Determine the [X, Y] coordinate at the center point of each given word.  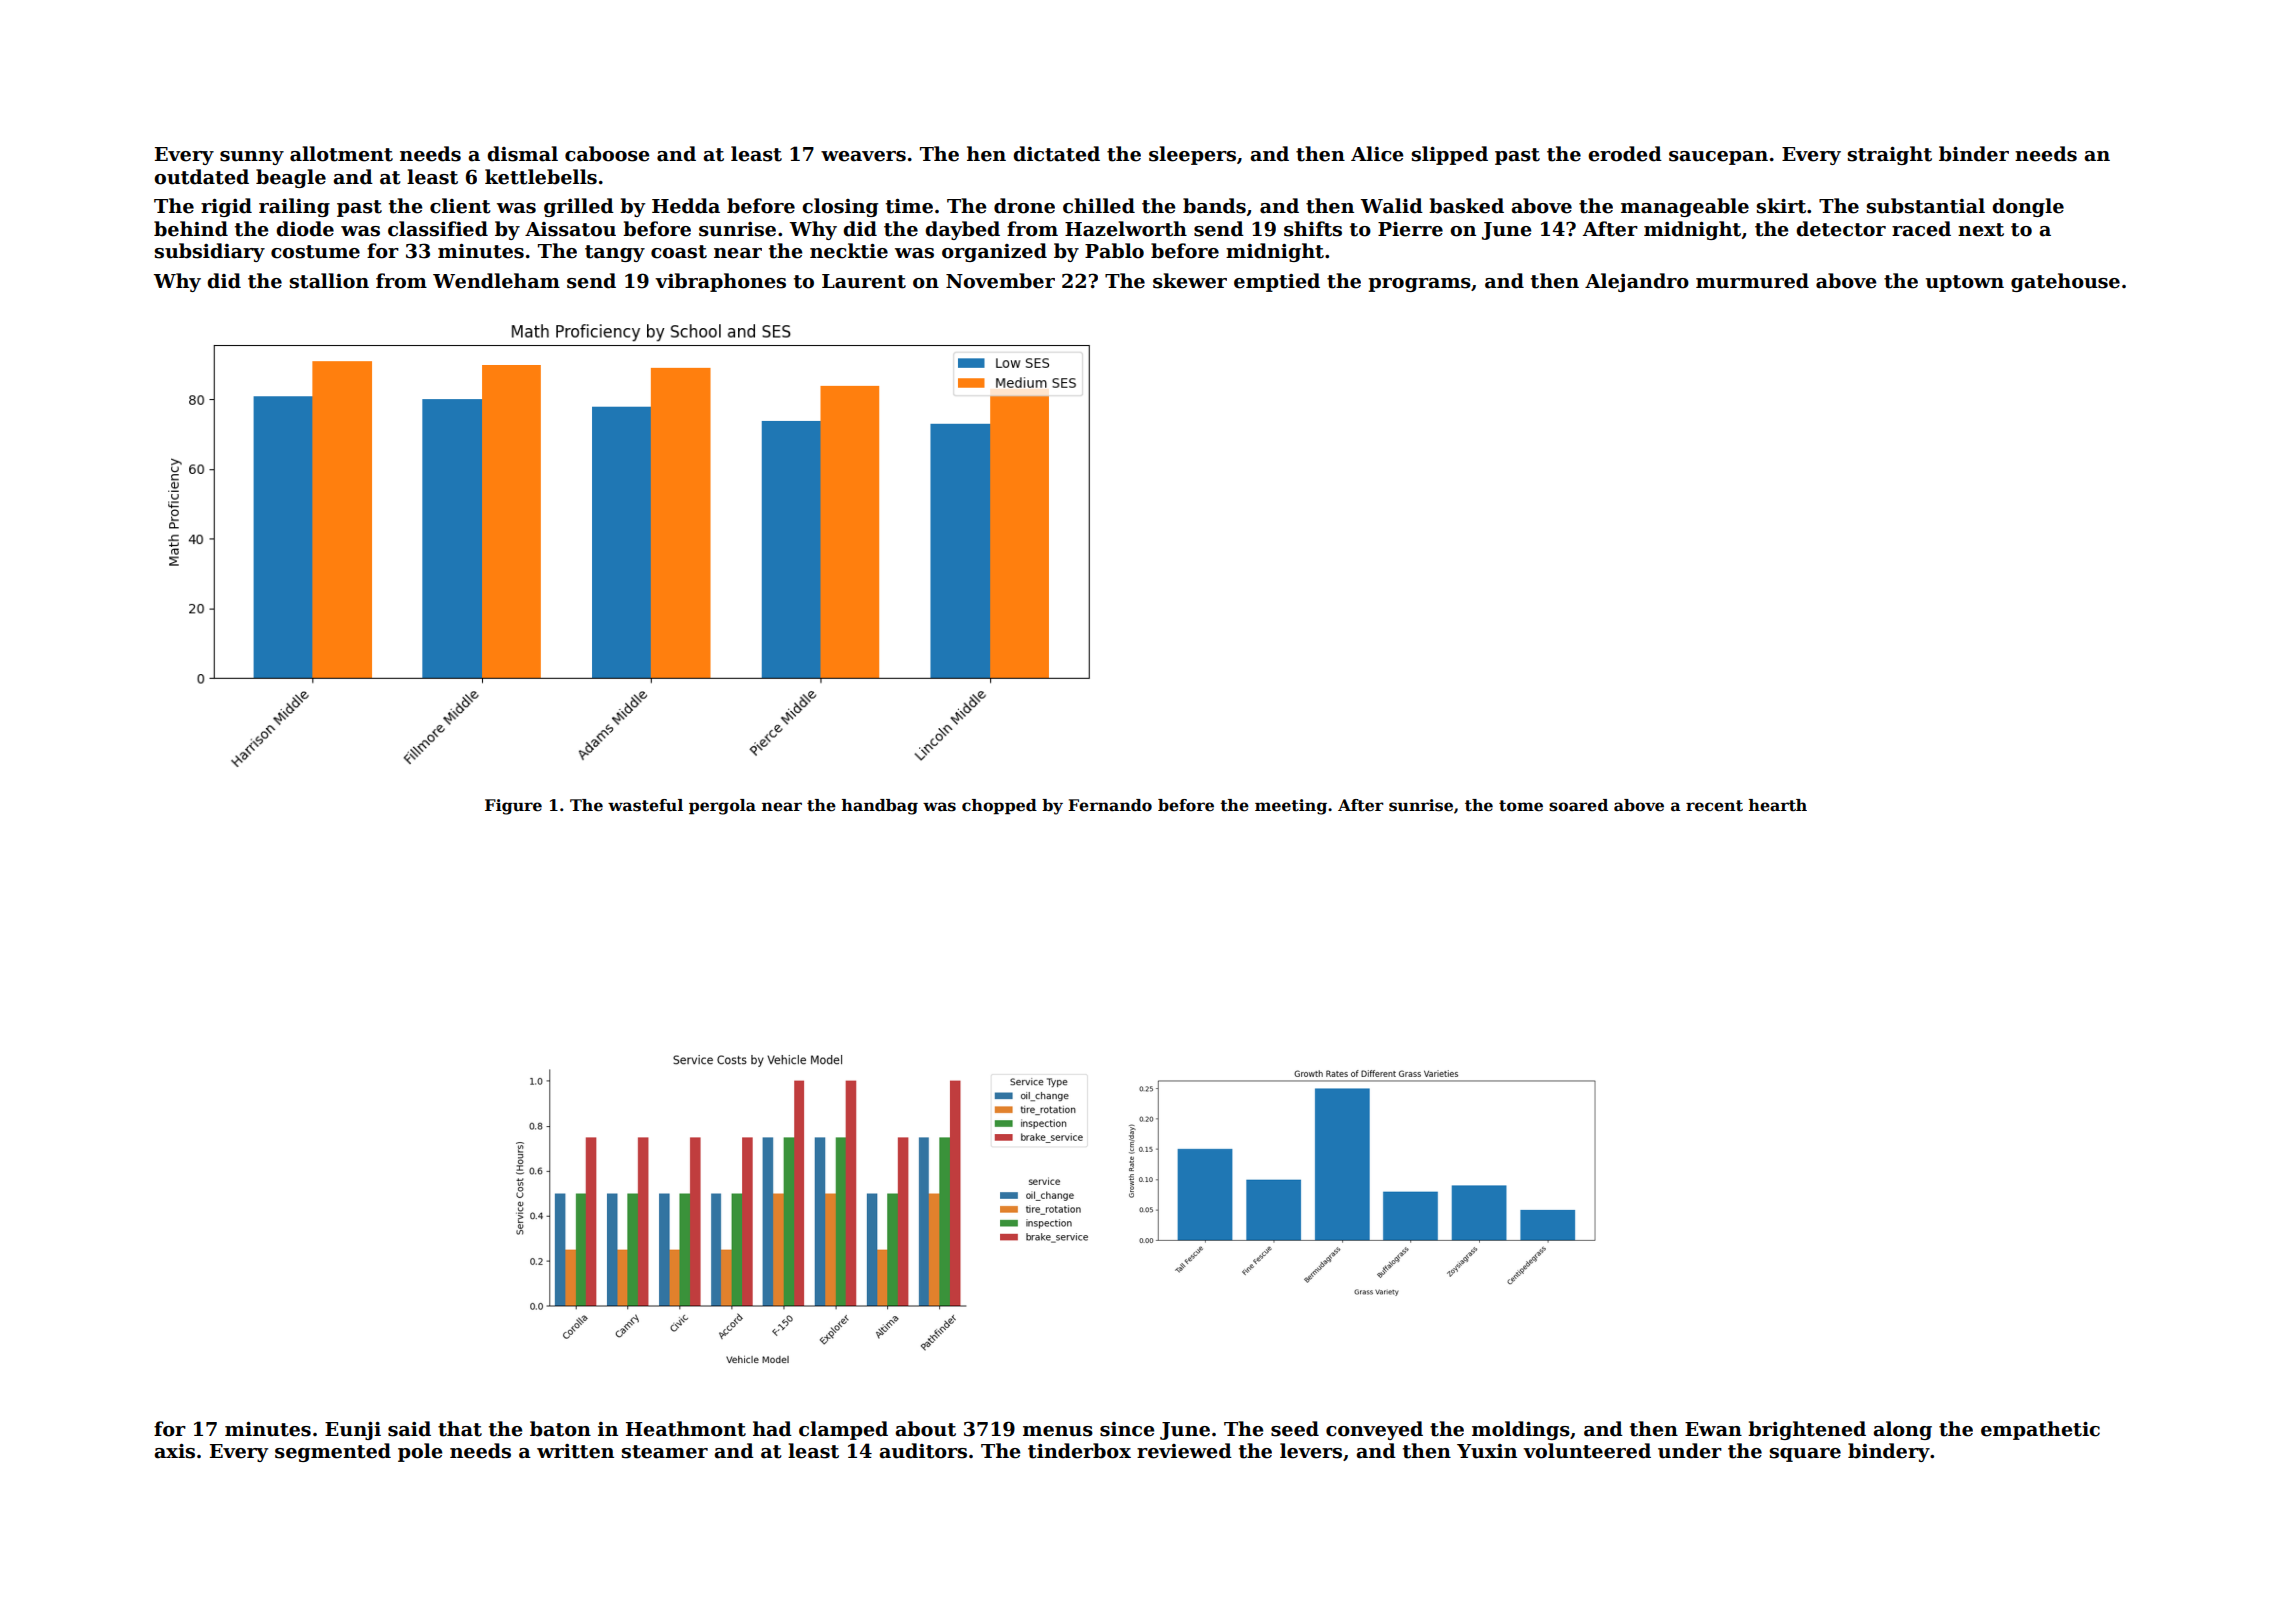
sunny [252, 158]
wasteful [645, 805]
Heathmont [686, 1429]
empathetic [2040, 1430]
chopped [999, 807]
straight [1890, 155]
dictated [1056, 154]
